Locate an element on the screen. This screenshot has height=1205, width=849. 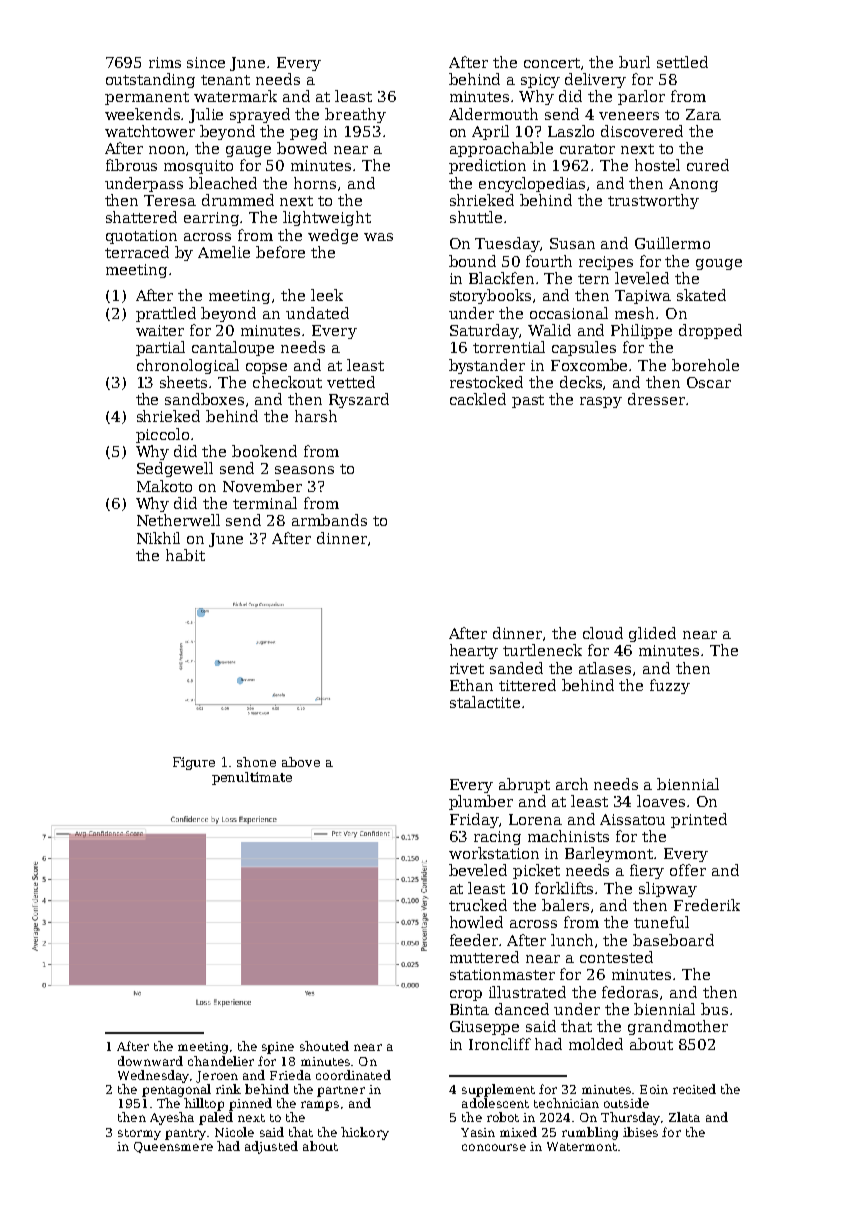
Makoto is located at coordinates (164, 486).
